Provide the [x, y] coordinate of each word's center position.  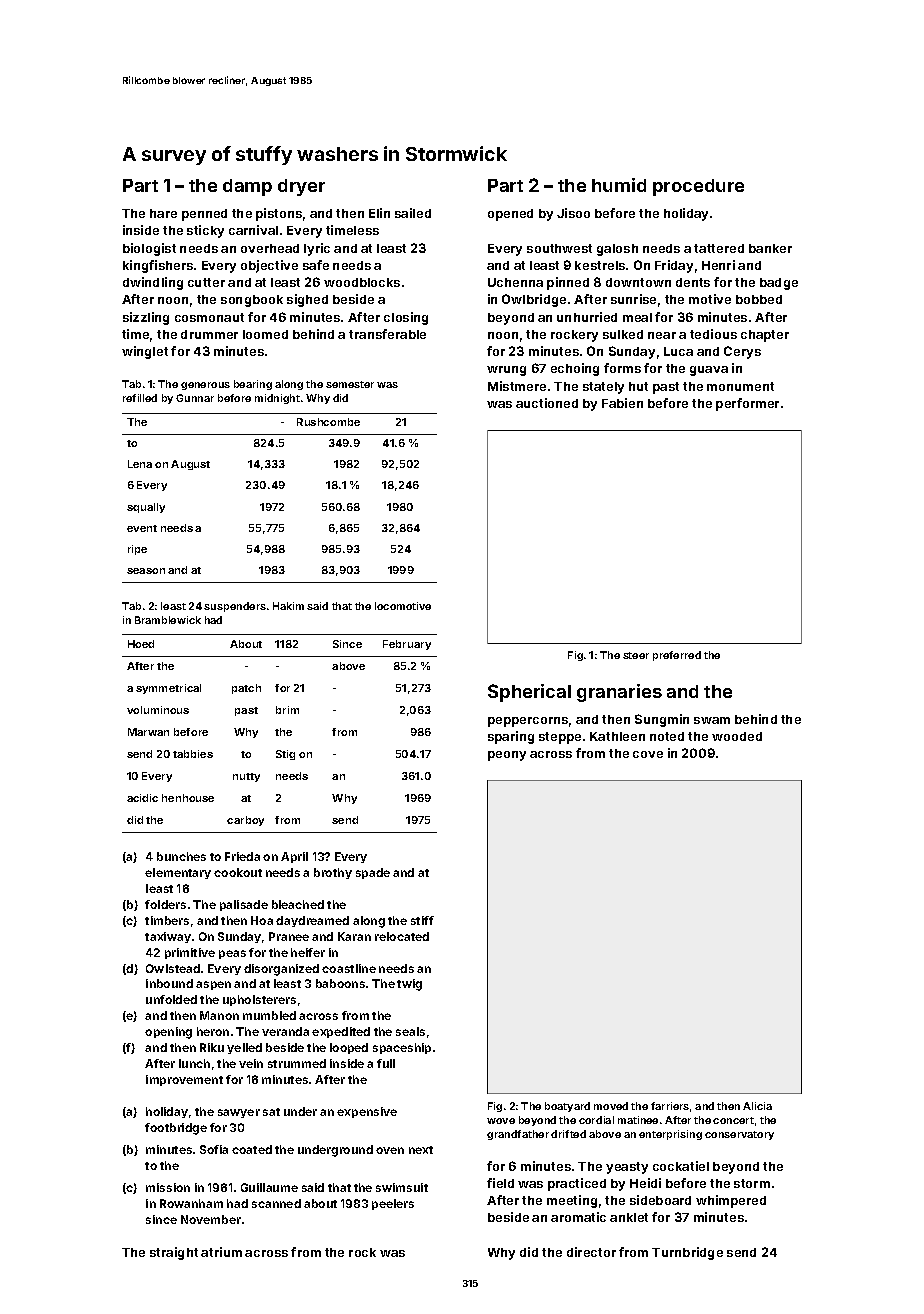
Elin [379, 213]
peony [507, 756]
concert [733, 1120]
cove [648, 754]
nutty [246, 777]
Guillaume [269, 1187]
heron [213, 1031]
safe [316, 265]
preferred [677, 656]
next [421, 1150]
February [407, 645]
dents [693, 282]
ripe [137, 550]
